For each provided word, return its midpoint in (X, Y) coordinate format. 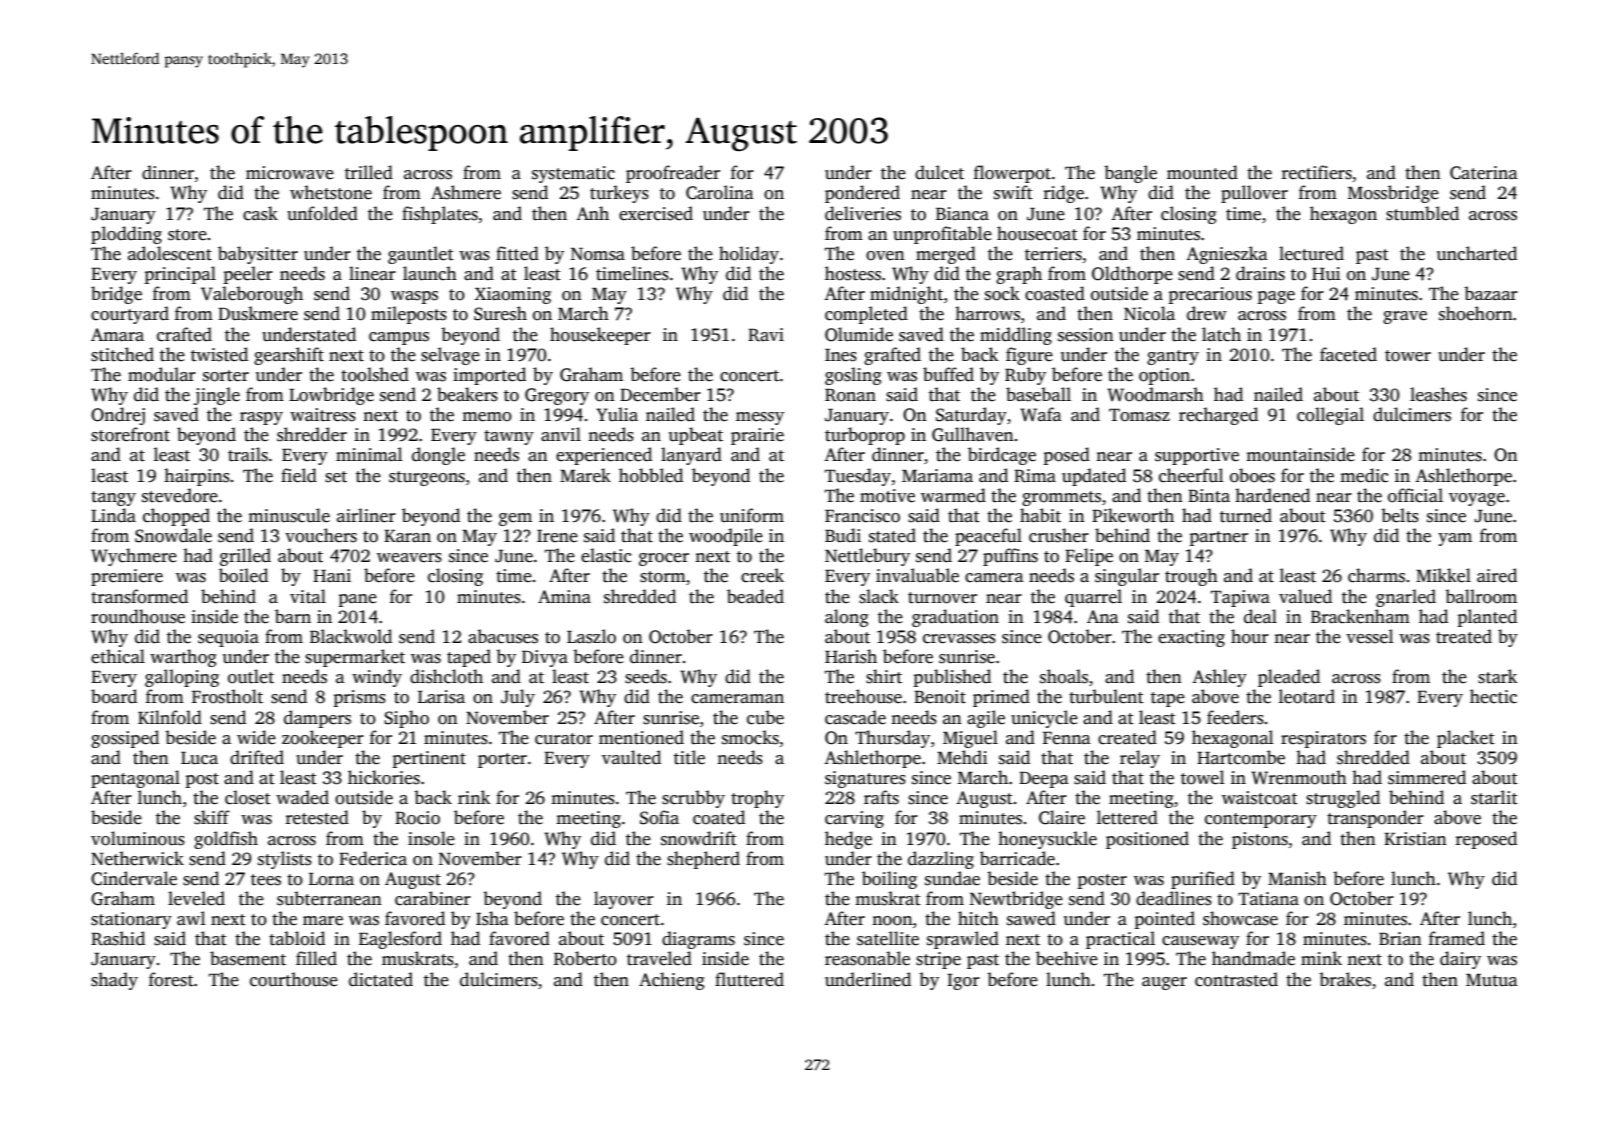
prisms (359, 698)
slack (879, 596)
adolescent (170, 253)
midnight (906, 295)
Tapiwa (1240, 598)
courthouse (294, 979)
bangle (1130, 174)
